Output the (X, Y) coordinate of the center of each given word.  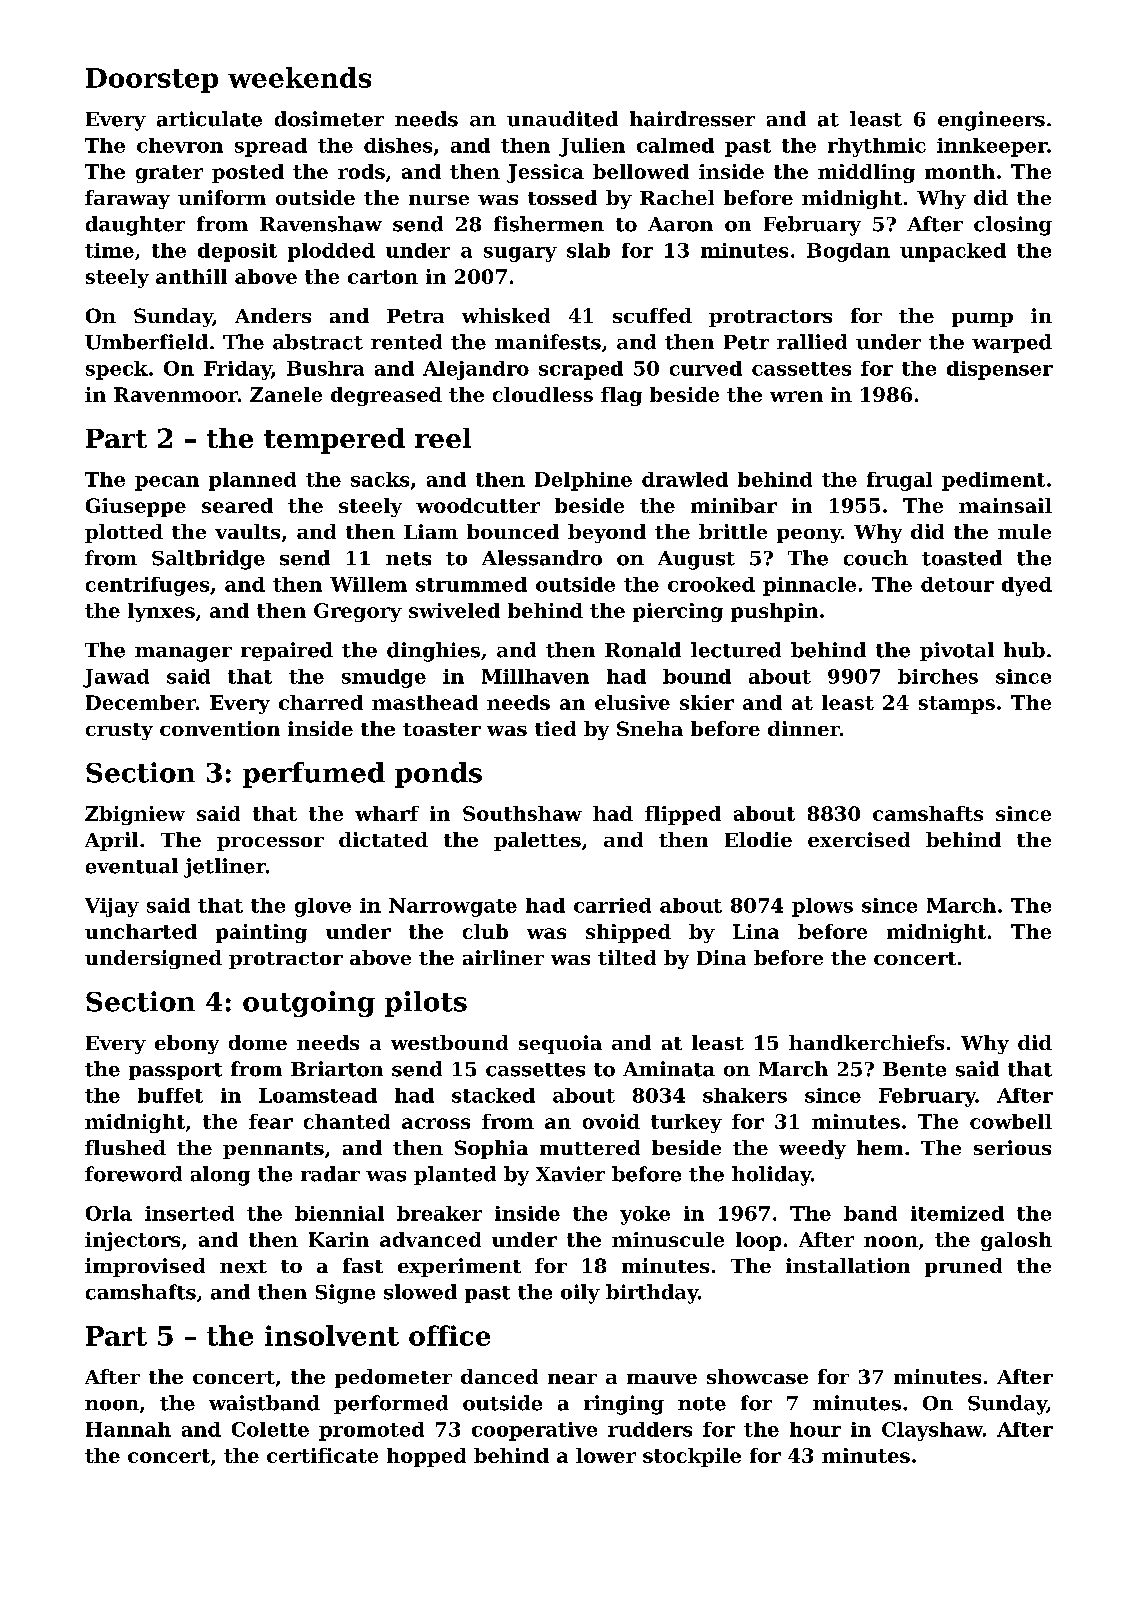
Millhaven (535, 676)
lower (606, 1455)
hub (1024, 650)
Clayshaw (932, 1431)
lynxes (161, 612)
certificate (322, 1455)
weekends (299, 77)
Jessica (545, 173)
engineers (991, 121)
